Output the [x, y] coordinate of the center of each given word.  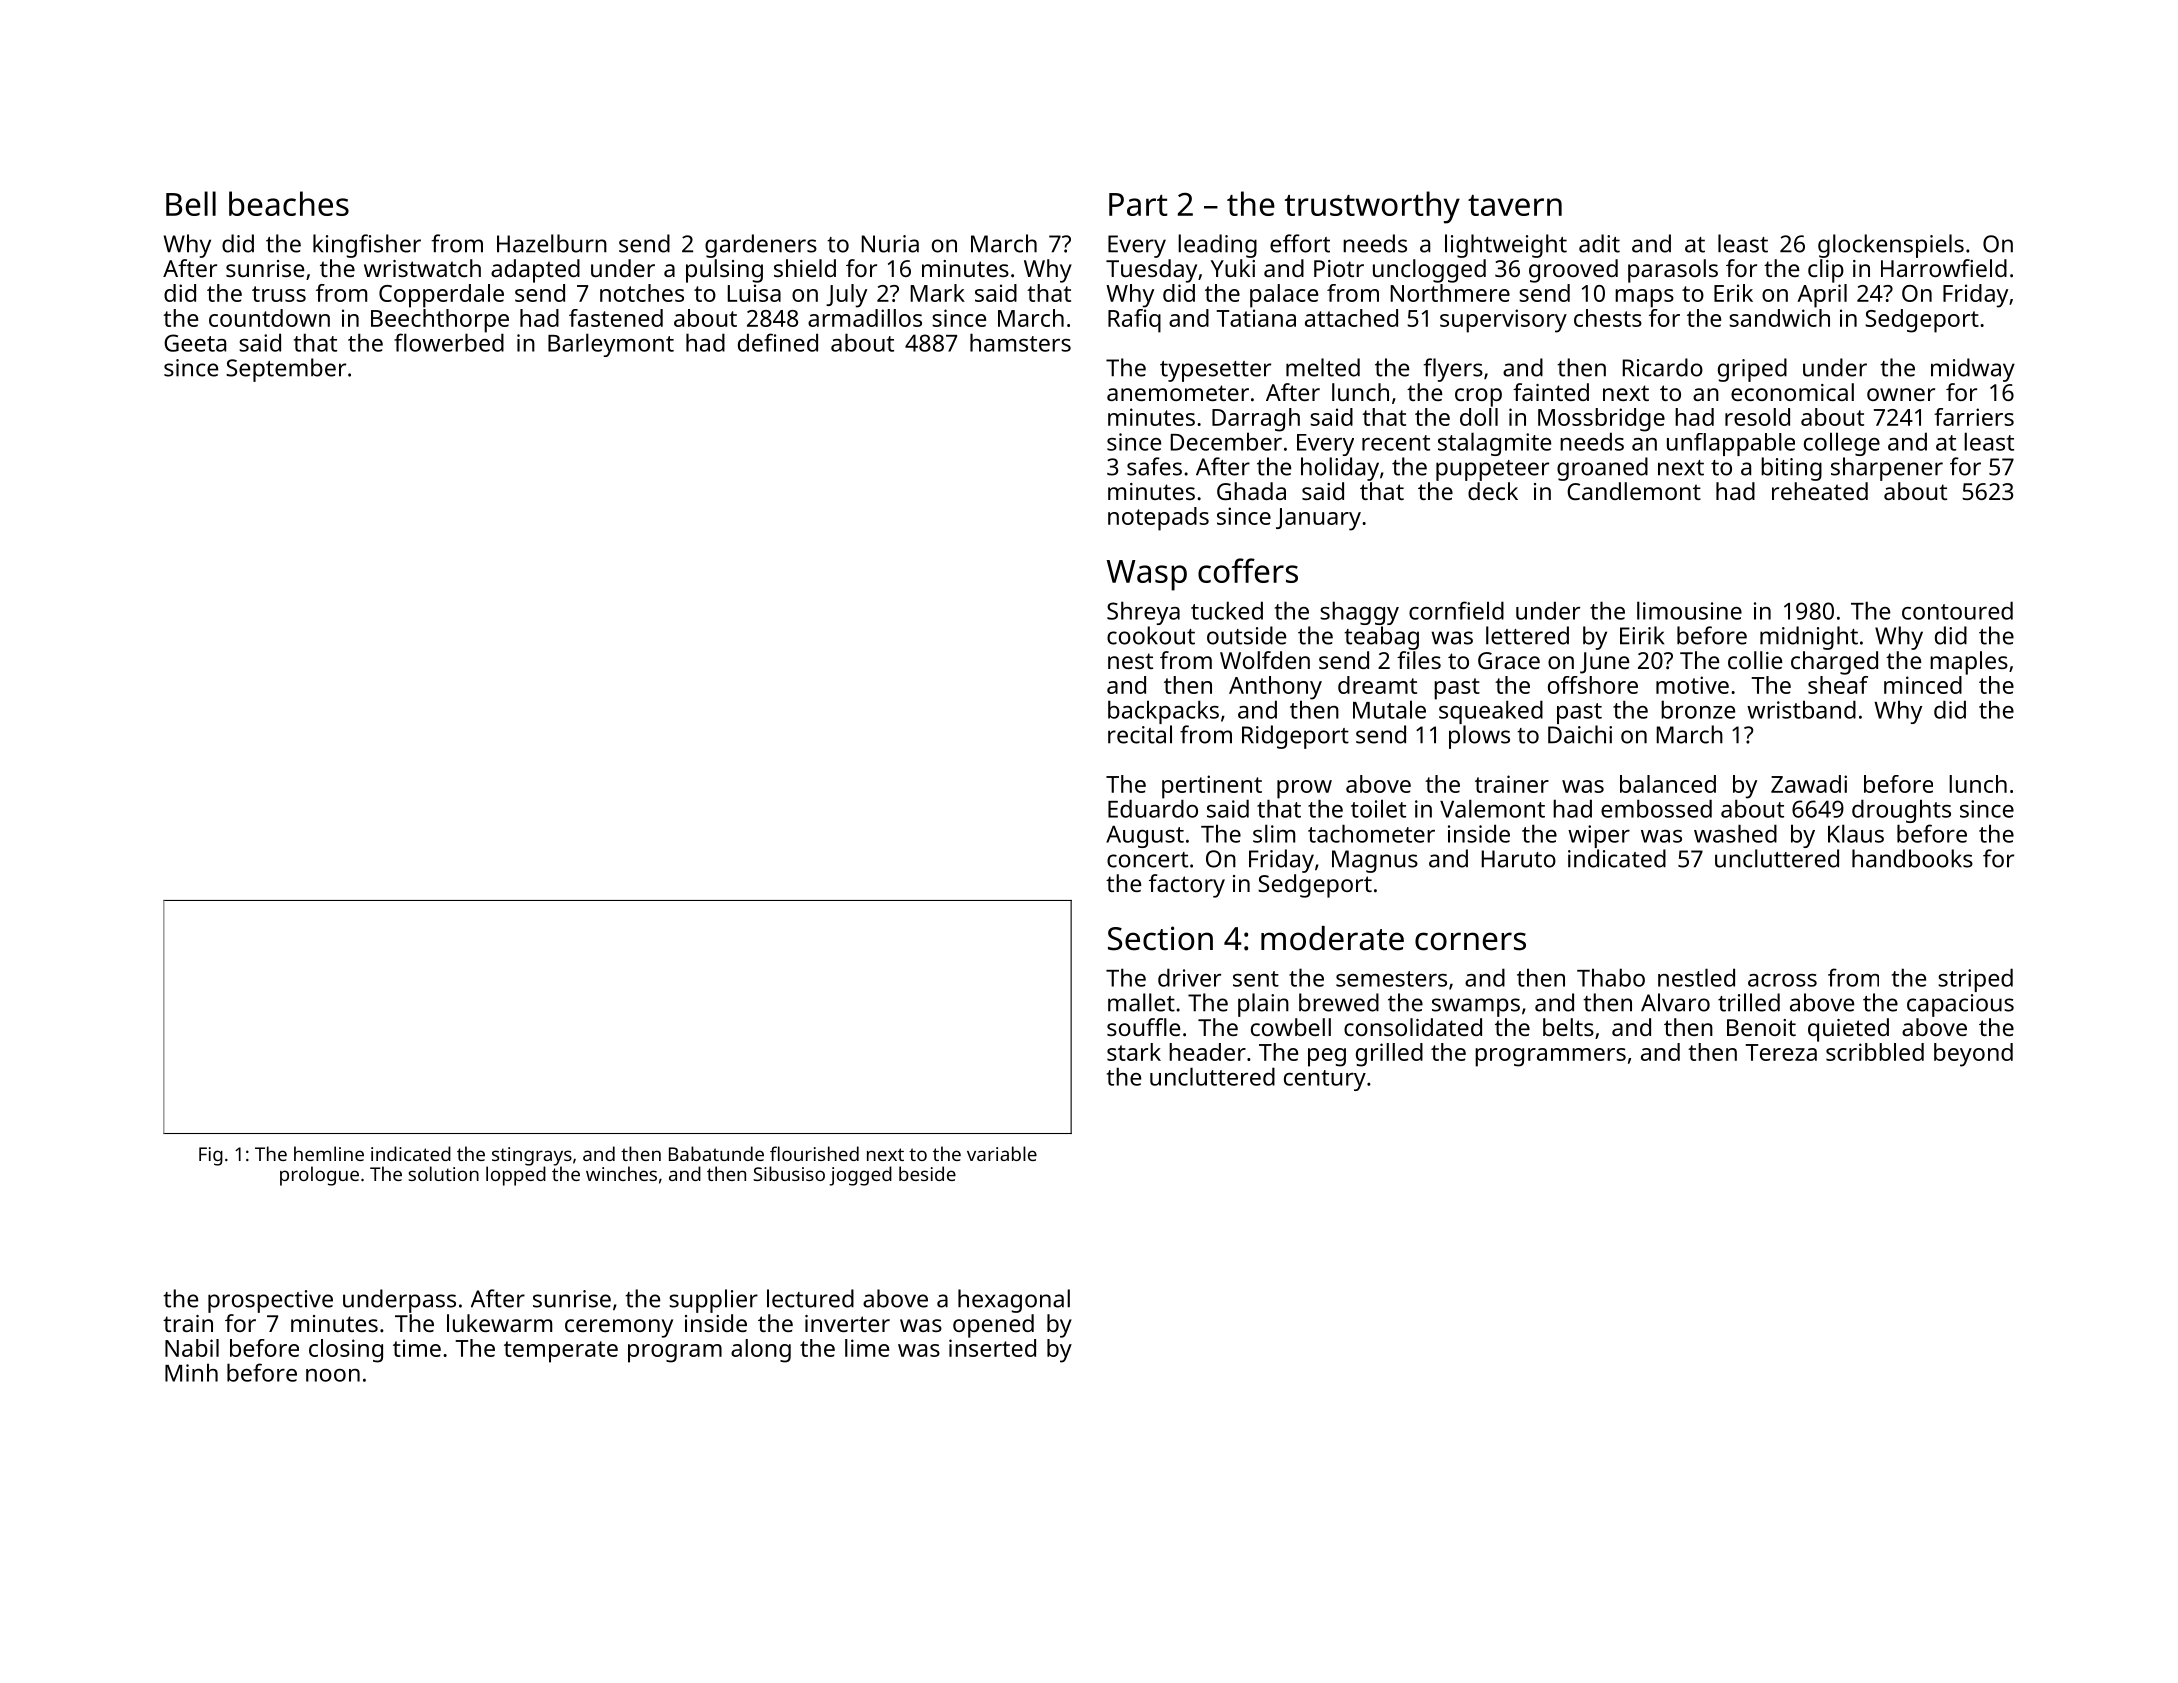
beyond [1973, 1055]
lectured [810, 1298]
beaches [289, 203]
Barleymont [611, 345]
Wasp [1147, 575]
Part [1138, 204]
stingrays [532, 1156]
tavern [1515, 205]
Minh [191, 1372]
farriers [1974, 417]
